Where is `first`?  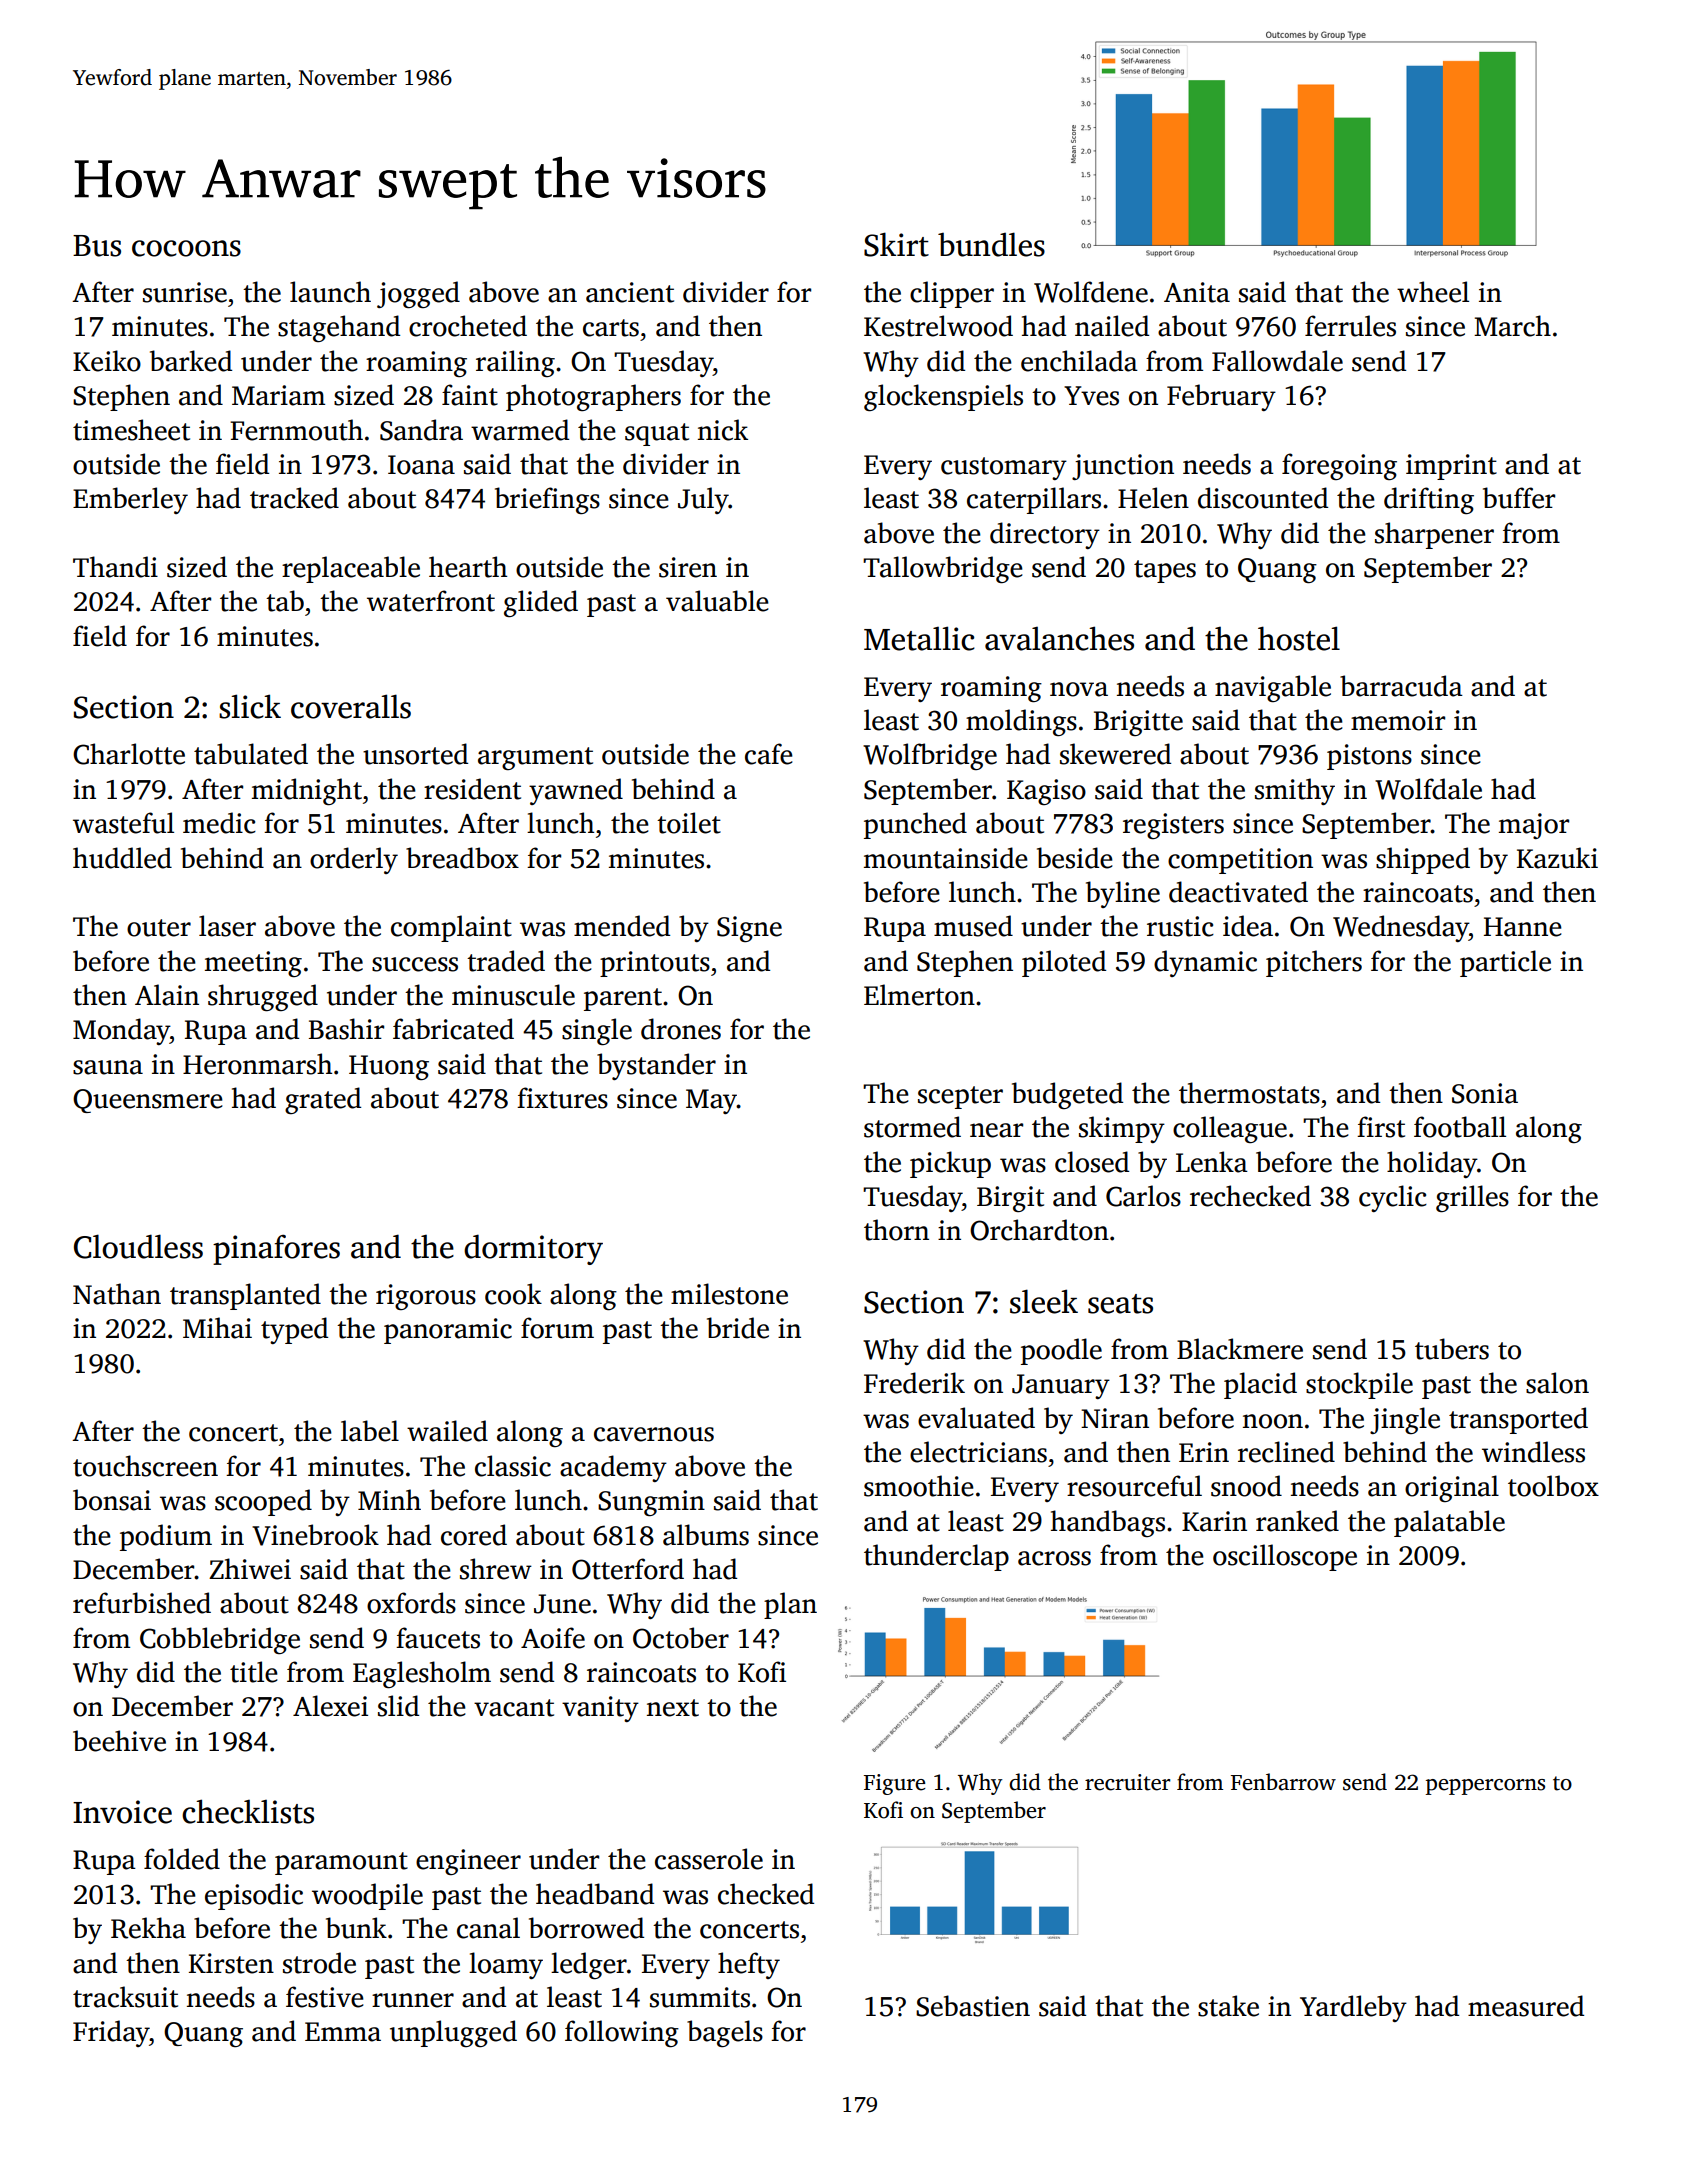
first is located at coordinates (1381, 1127).
